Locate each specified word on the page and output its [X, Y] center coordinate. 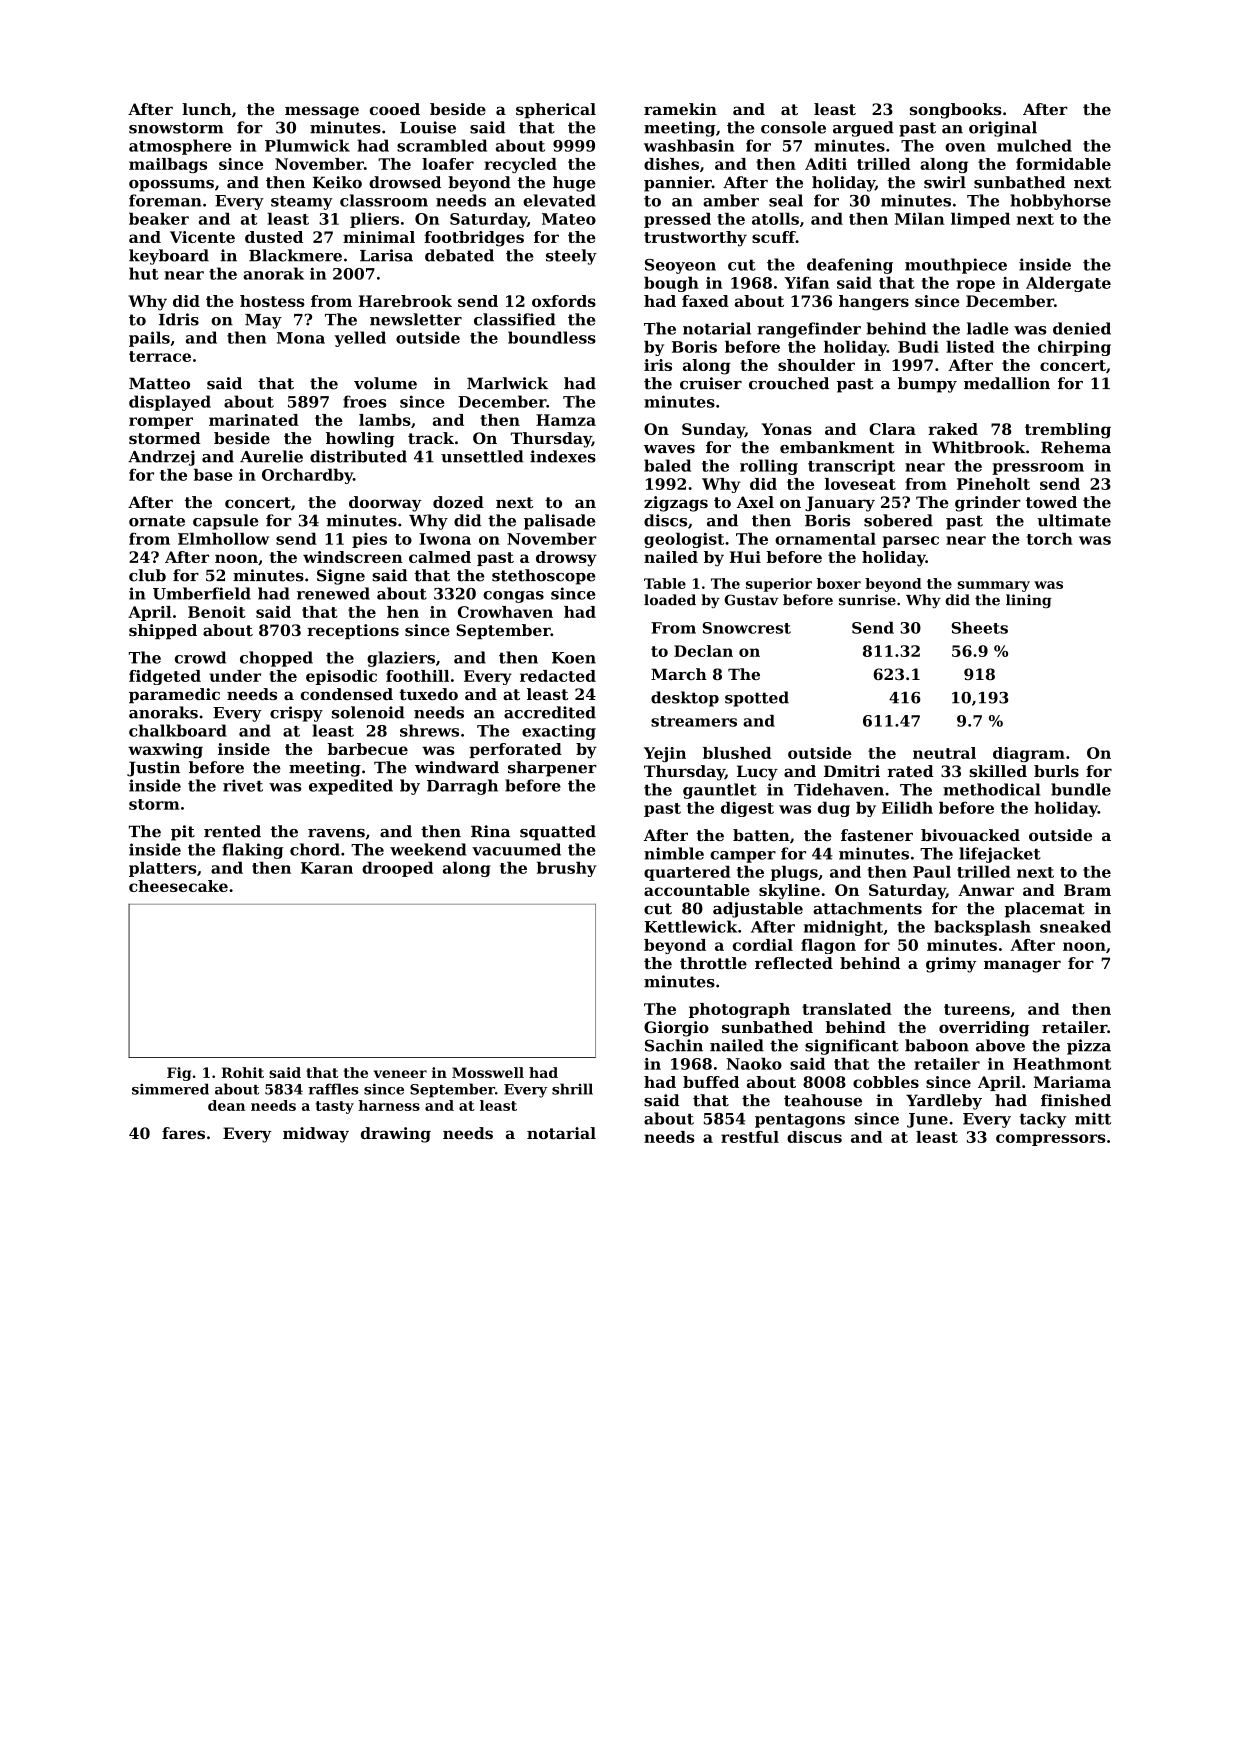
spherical [556, 111]
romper [161, 423]
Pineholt [993, 484]
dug [834, 809]
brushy [566, 869]
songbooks [956, 111]
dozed [458, 502]
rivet [243, 785]
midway [316, 1135]
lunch [206, 109]
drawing [396, 1135]
